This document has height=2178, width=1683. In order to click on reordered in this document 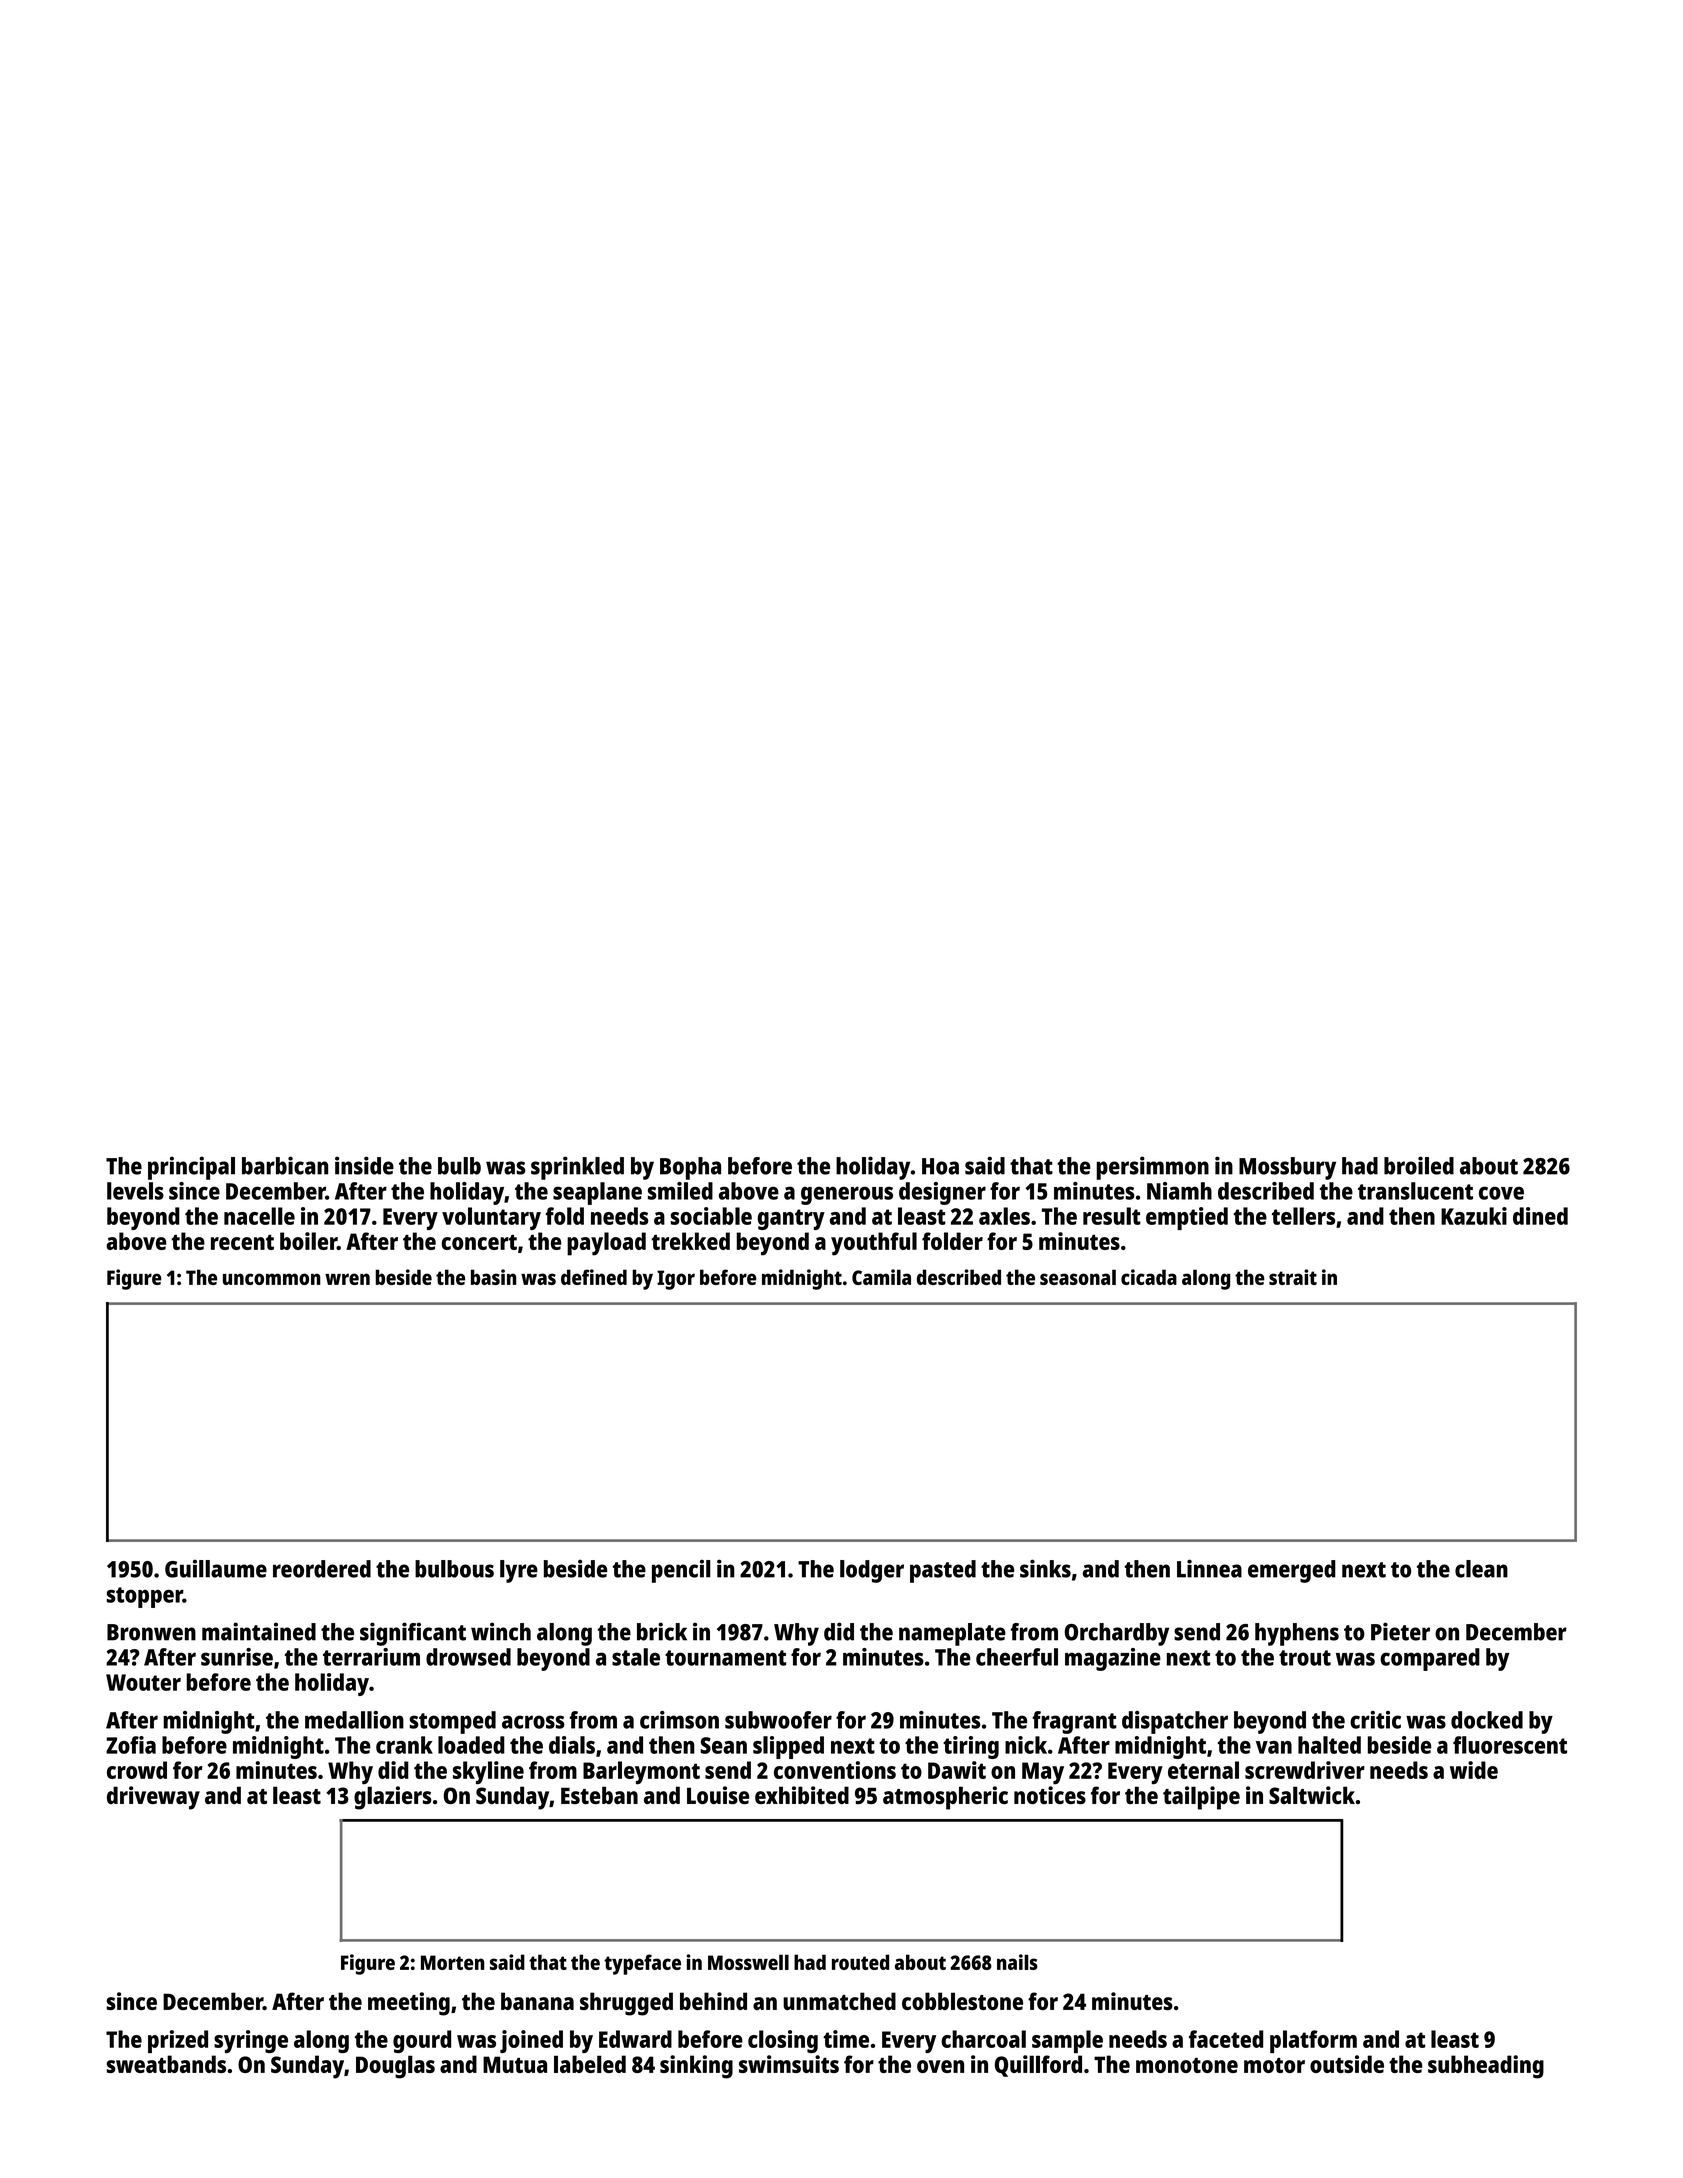, I will do `click(322, 1569)`.
